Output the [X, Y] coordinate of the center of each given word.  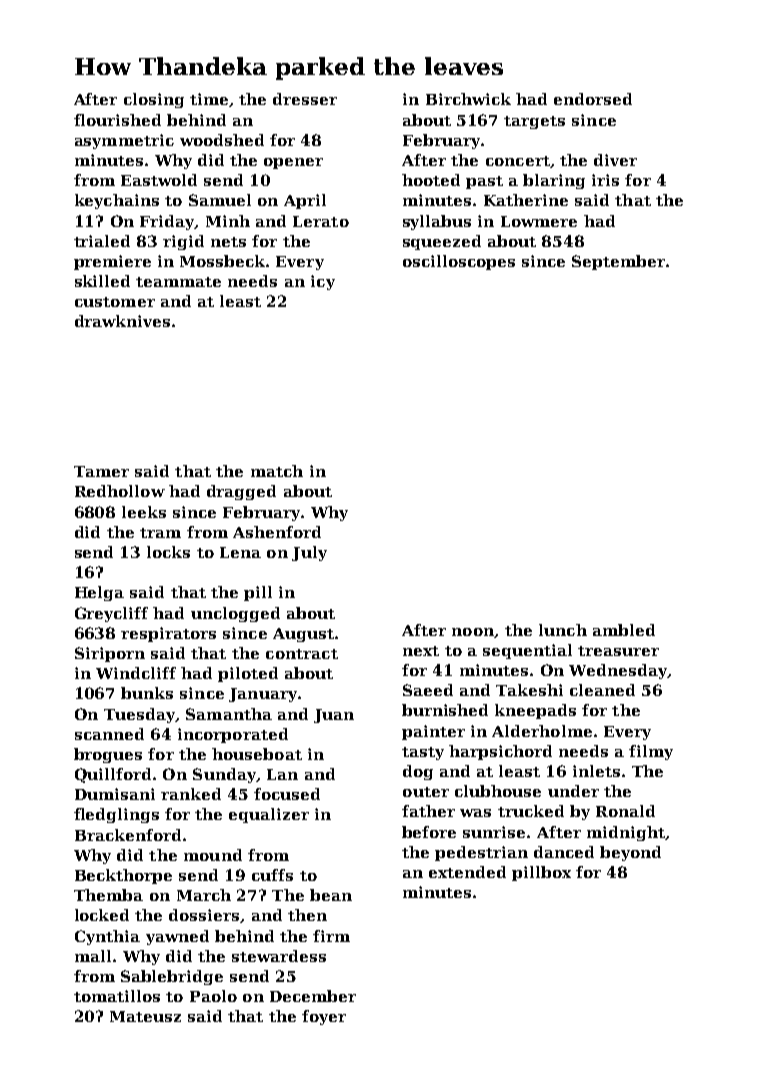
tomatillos [117, 996]
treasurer [618, 651]
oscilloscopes [459, 262]
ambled [624, 630]
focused [287, 794]
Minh [228, 221]
